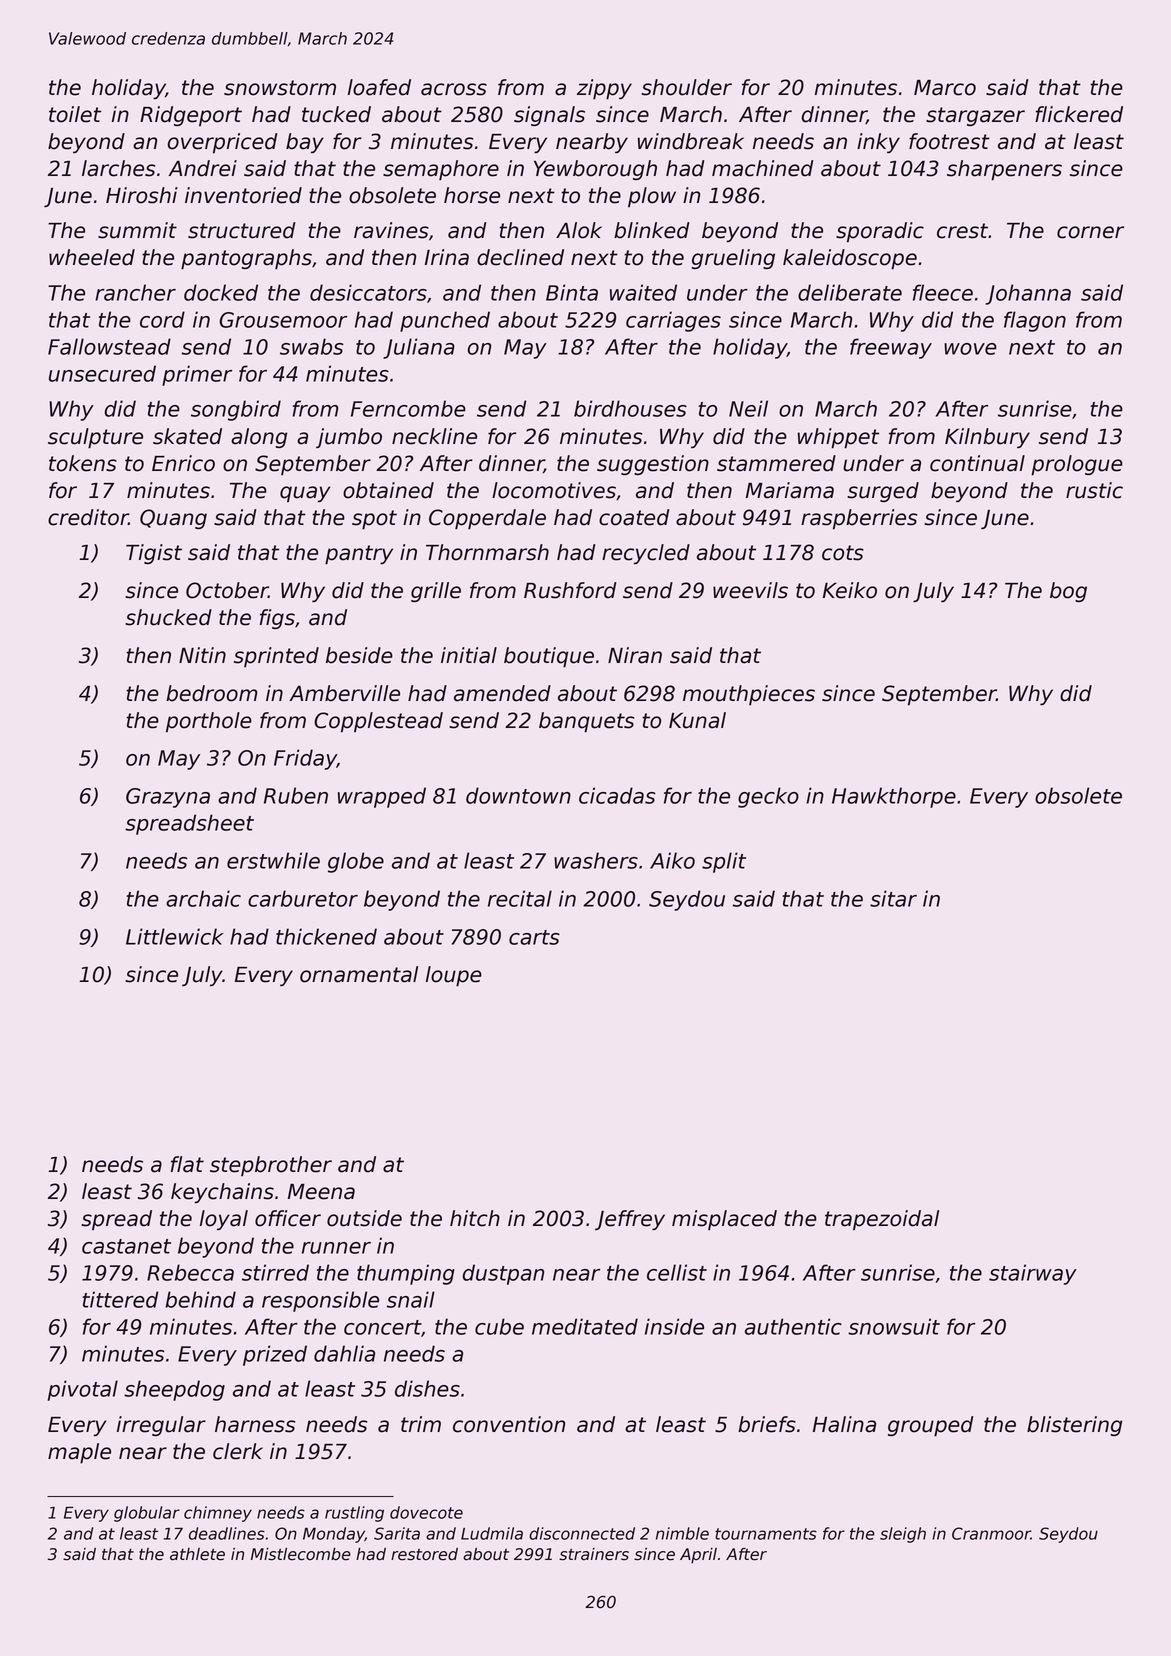 This image has height=1656, width=1171. I want to click on briefs, so click(767, 1424).
